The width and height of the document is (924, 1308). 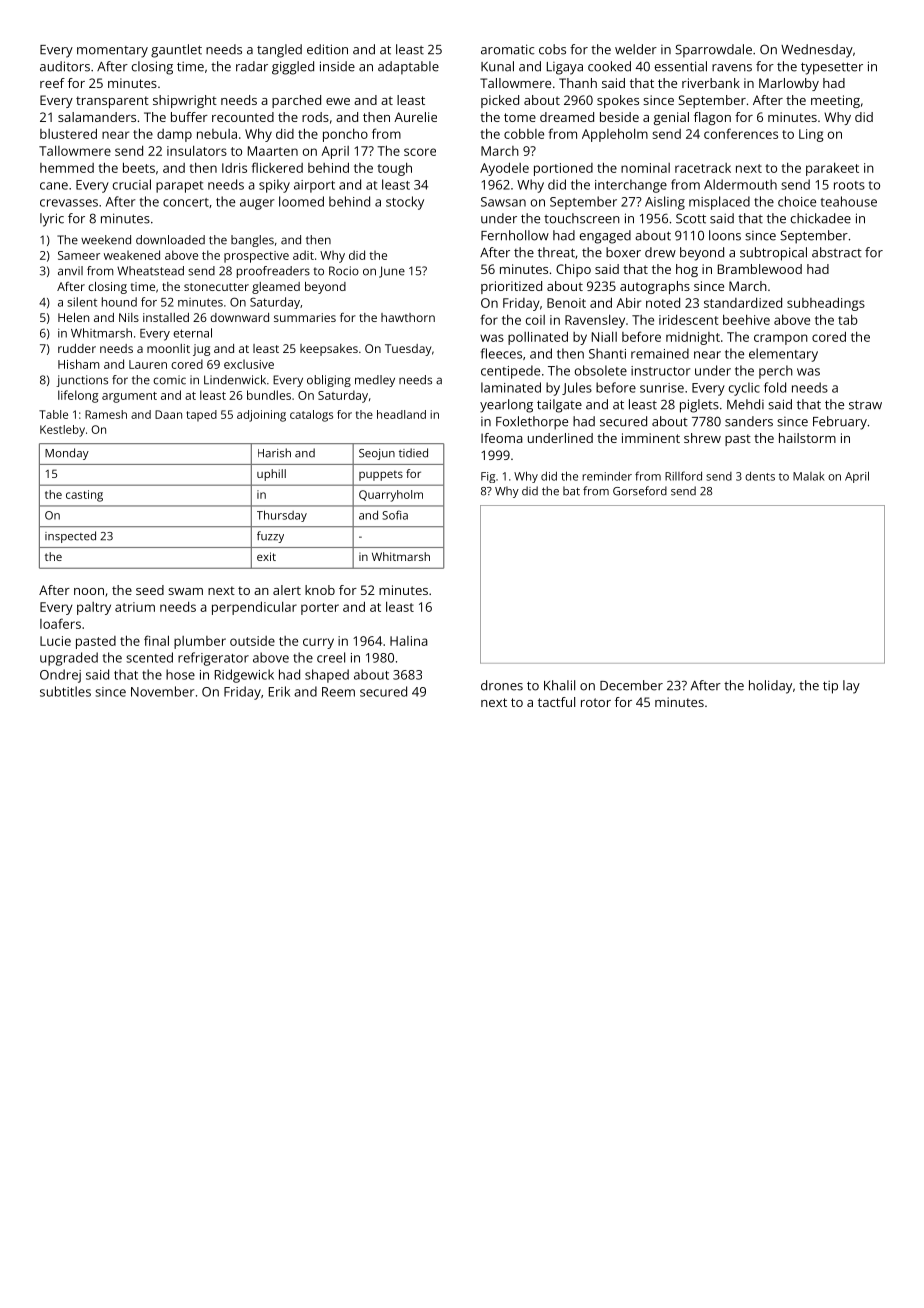 I want to click on Marlowby, so click(x=789, y=84).
